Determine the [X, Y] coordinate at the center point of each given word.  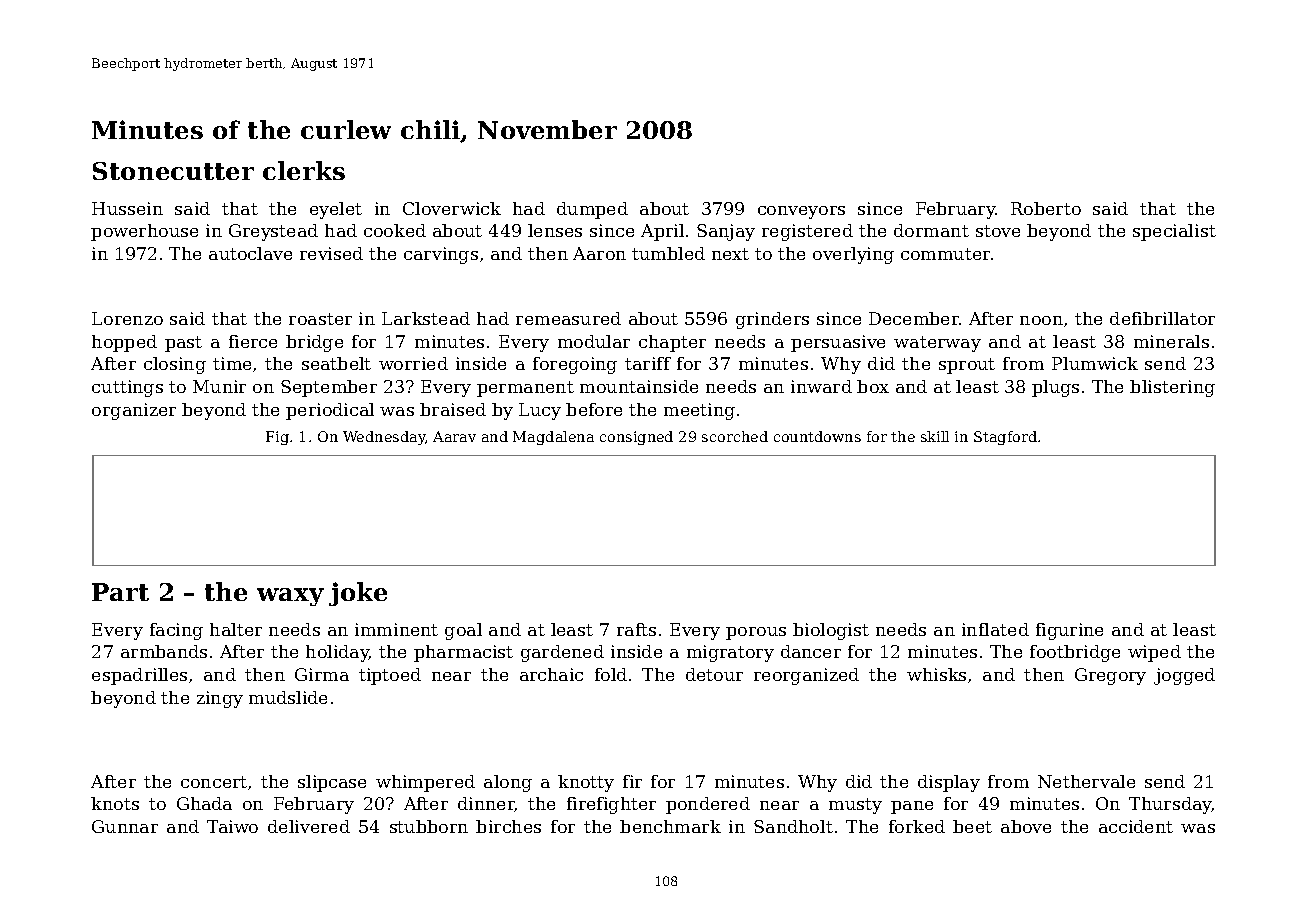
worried [413, 363]
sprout [967, 366]
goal [463, 631]
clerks [304, 170]
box [873, 386]
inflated [995, 629]
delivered [309, 826]
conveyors [801, 212]
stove [998, 231]
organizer [134, 411]
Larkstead [426, 318]
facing [176, 631]
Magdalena [553, 438]
